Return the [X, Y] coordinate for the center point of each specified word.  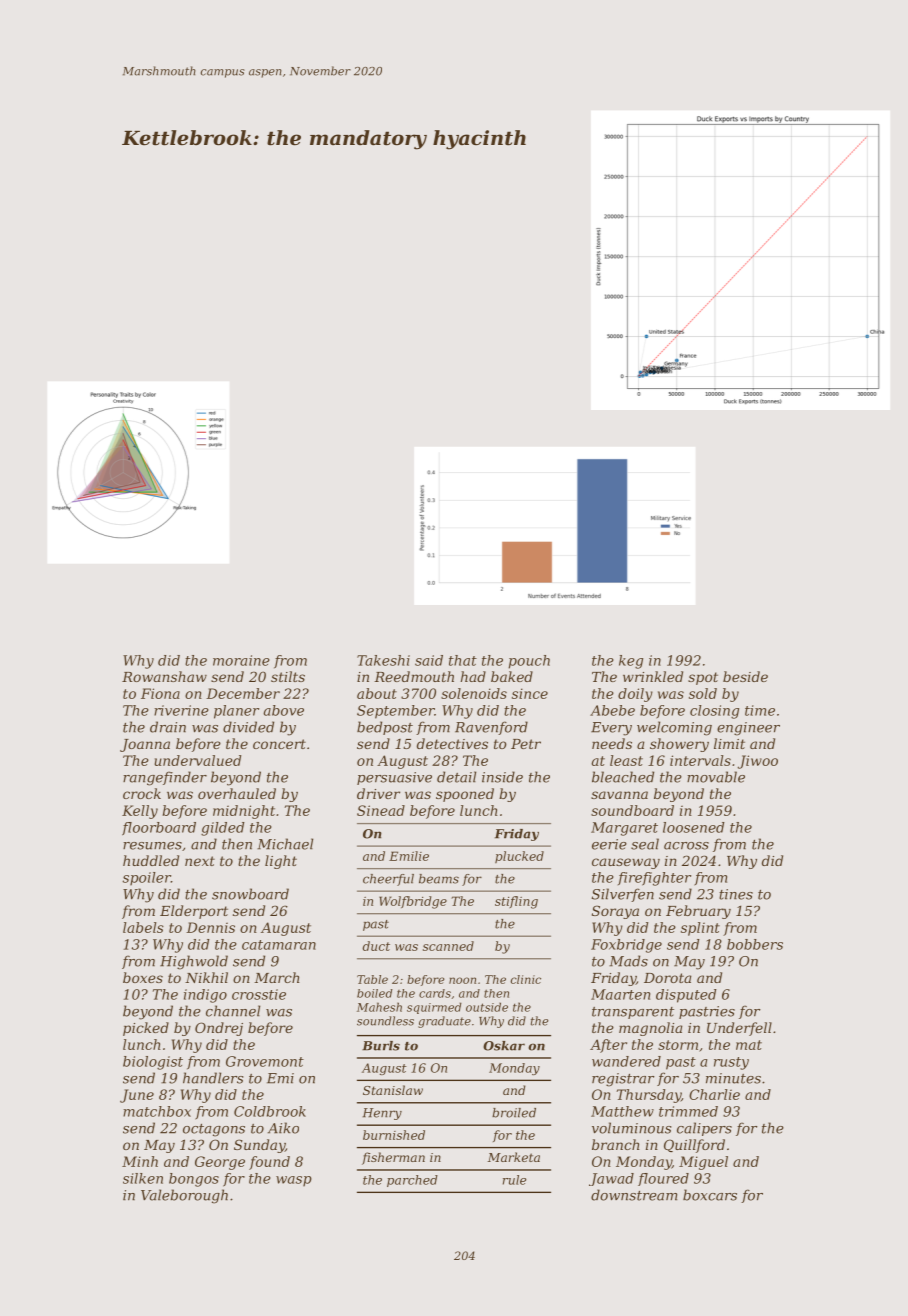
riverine [181, 710]
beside [745, 676]
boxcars [710, 1195]
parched [412, 1181]
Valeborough [184, 1196]
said [429, 660]
